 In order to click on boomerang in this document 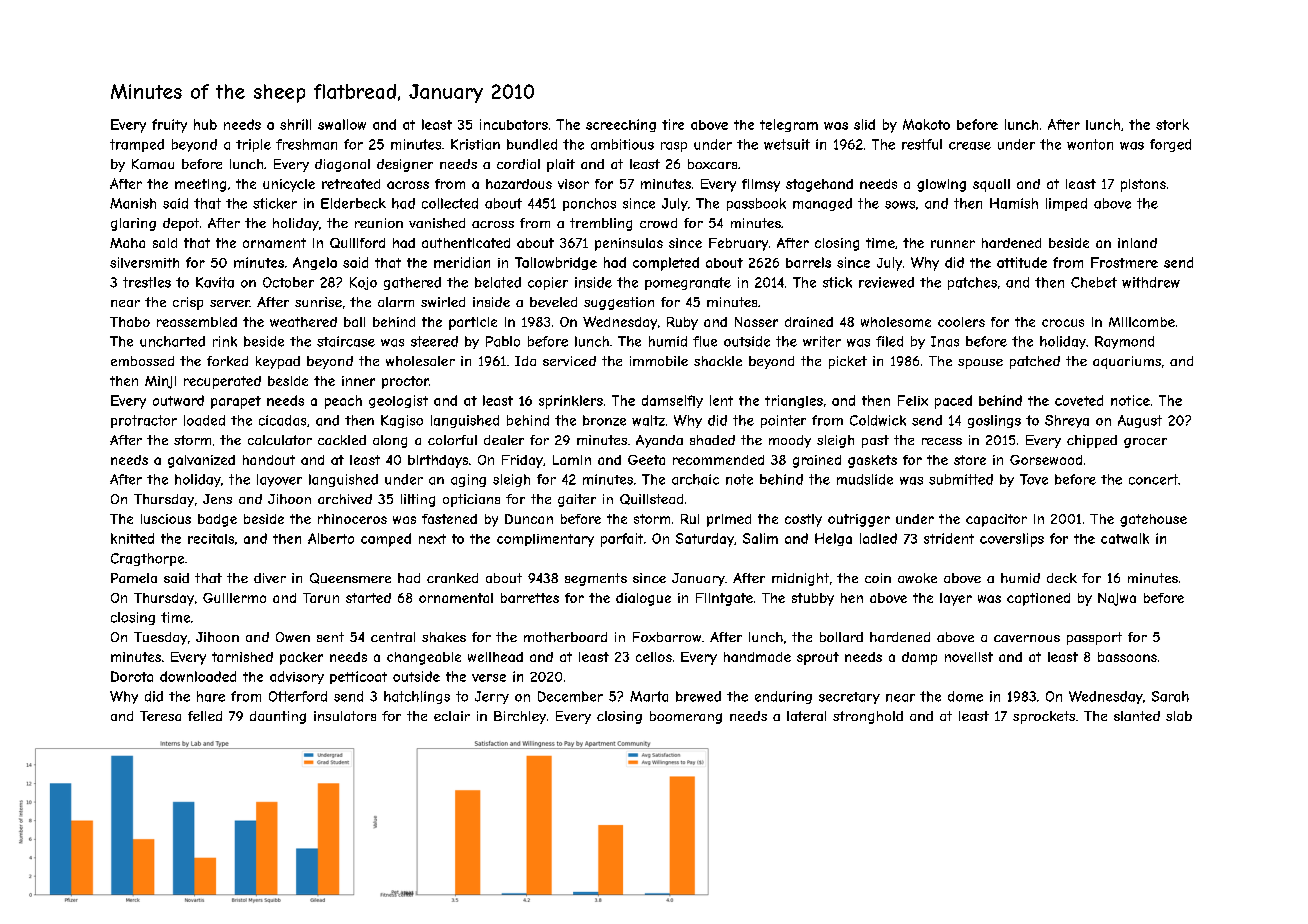, I will do `click(686, 717)`.
